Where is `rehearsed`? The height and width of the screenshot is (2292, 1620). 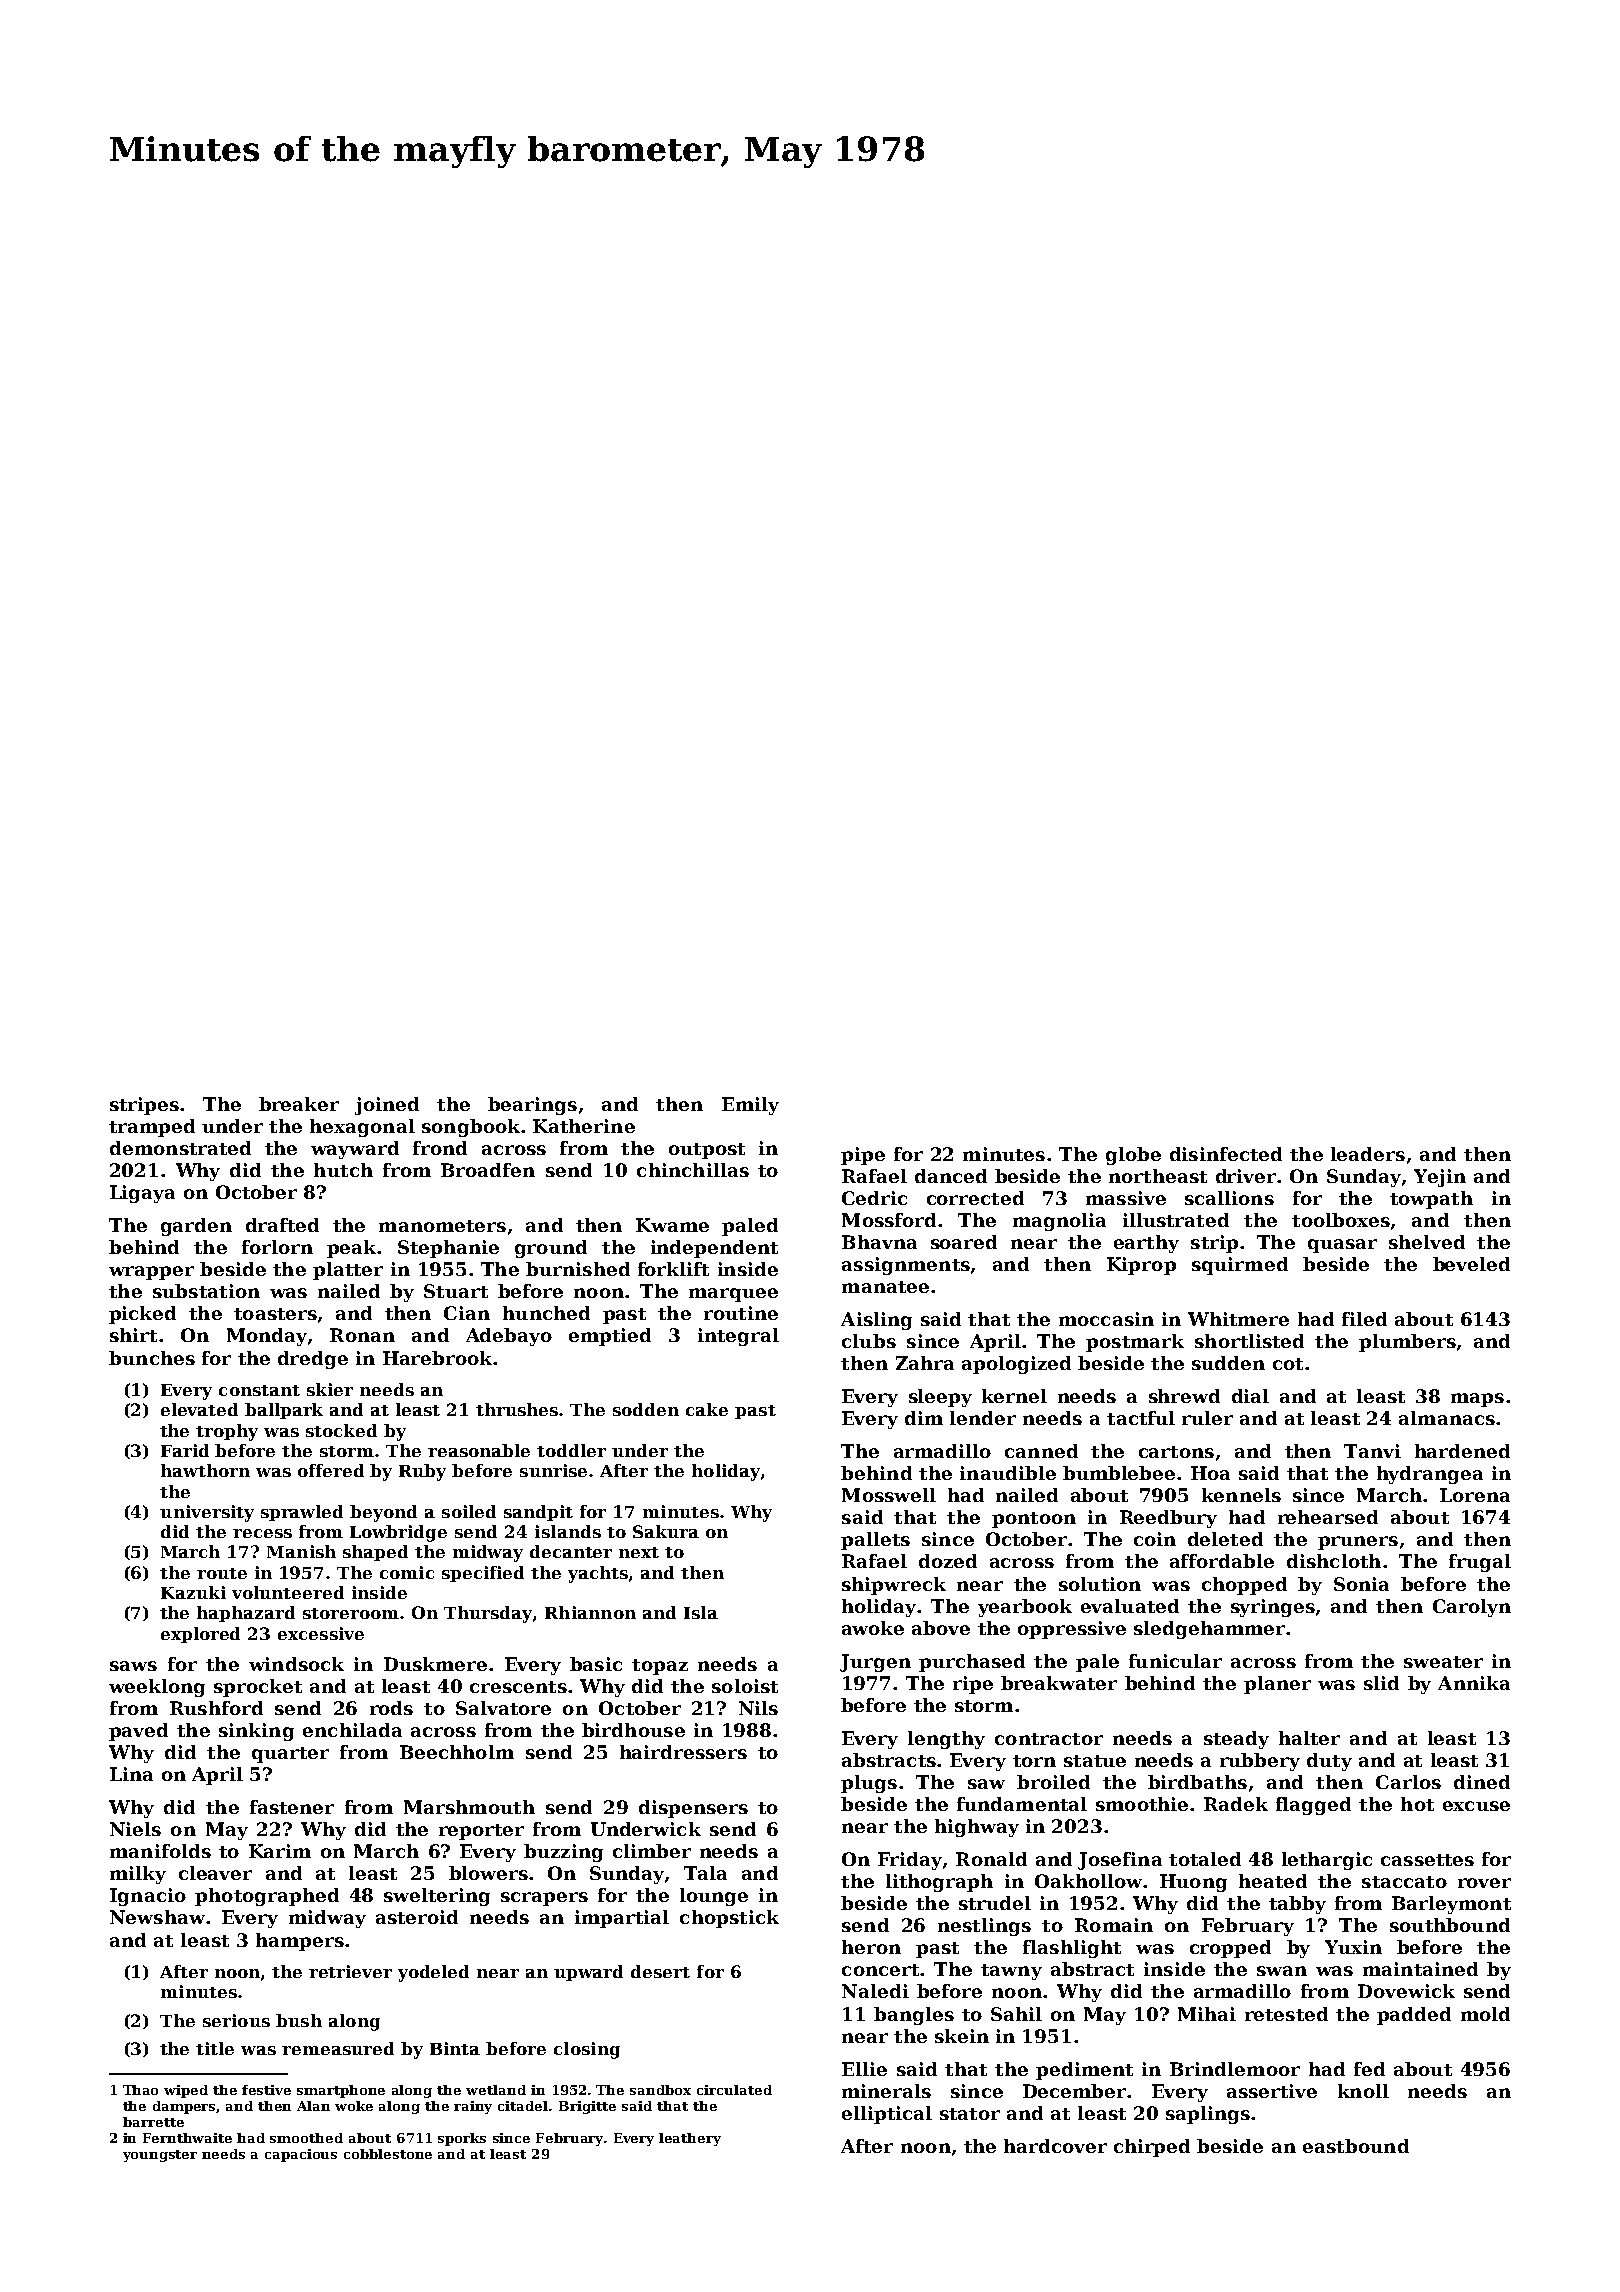 rehearsed is located at coordinates (1328, 1517).
